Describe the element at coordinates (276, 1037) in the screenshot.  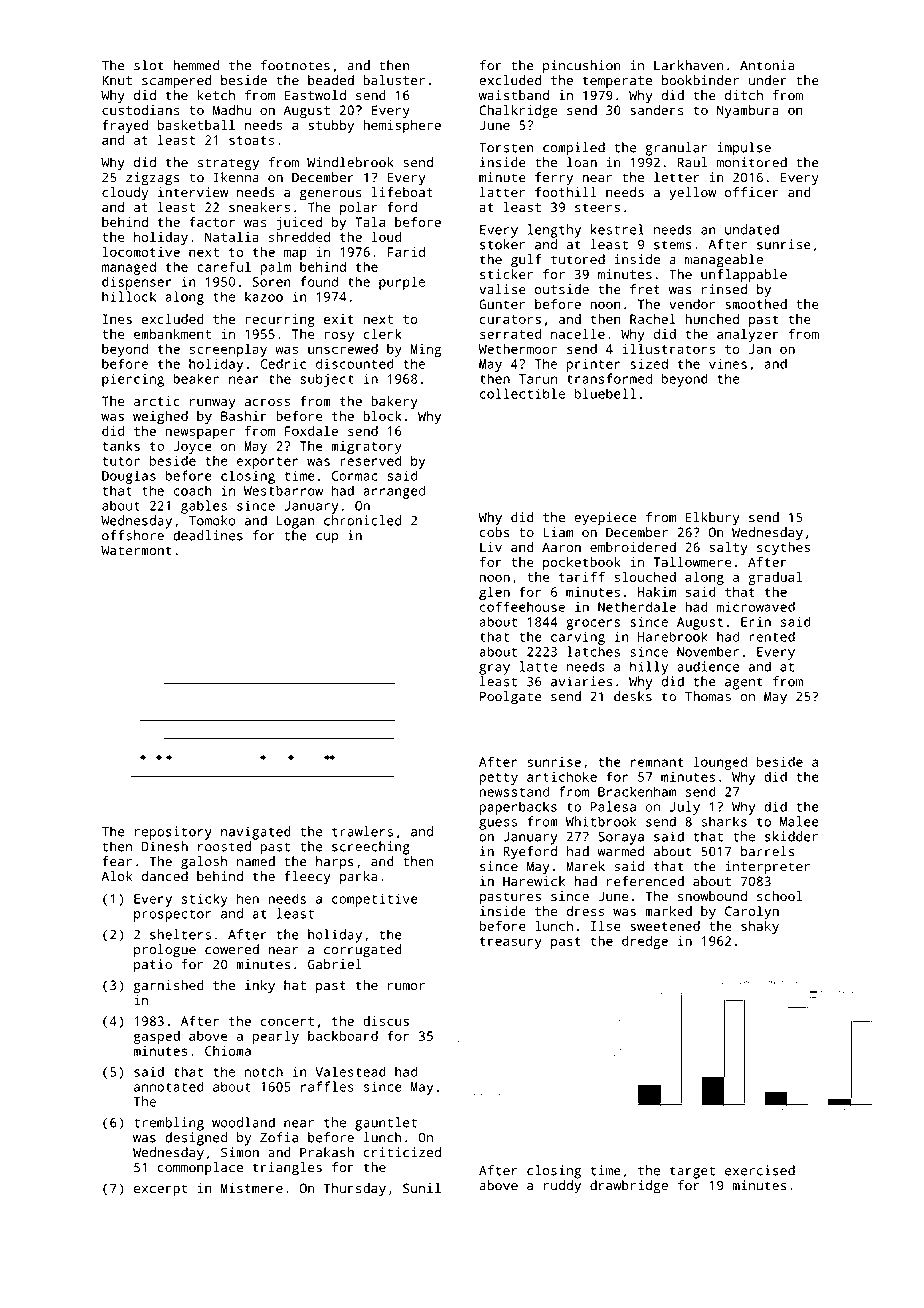
I see `pearly` at that location.
